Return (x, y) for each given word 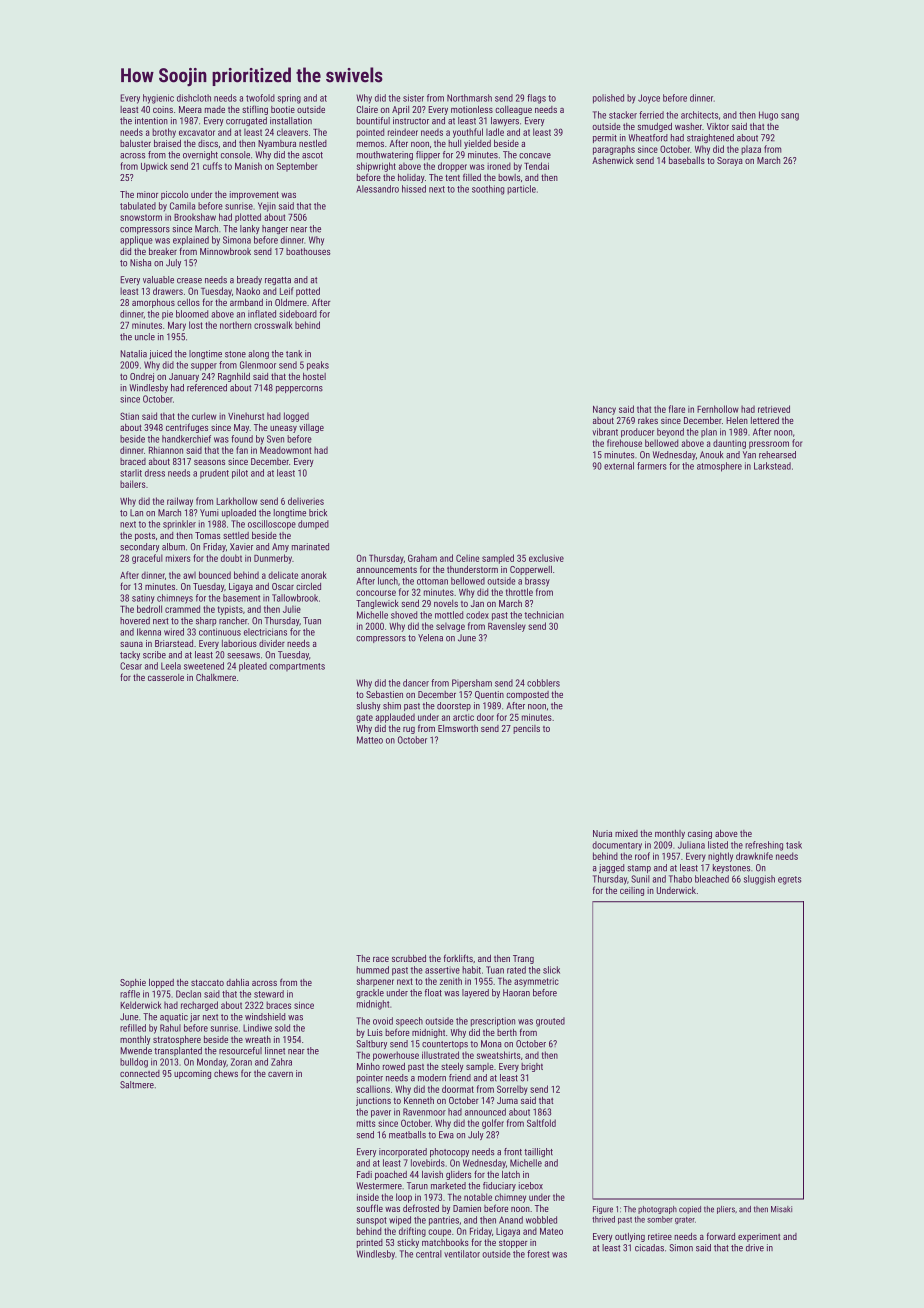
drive (755, 1248)
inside (368, 1197)
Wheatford (648, 138)
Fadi (364, 1174)
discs (208, 143)
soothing (488, 190)
